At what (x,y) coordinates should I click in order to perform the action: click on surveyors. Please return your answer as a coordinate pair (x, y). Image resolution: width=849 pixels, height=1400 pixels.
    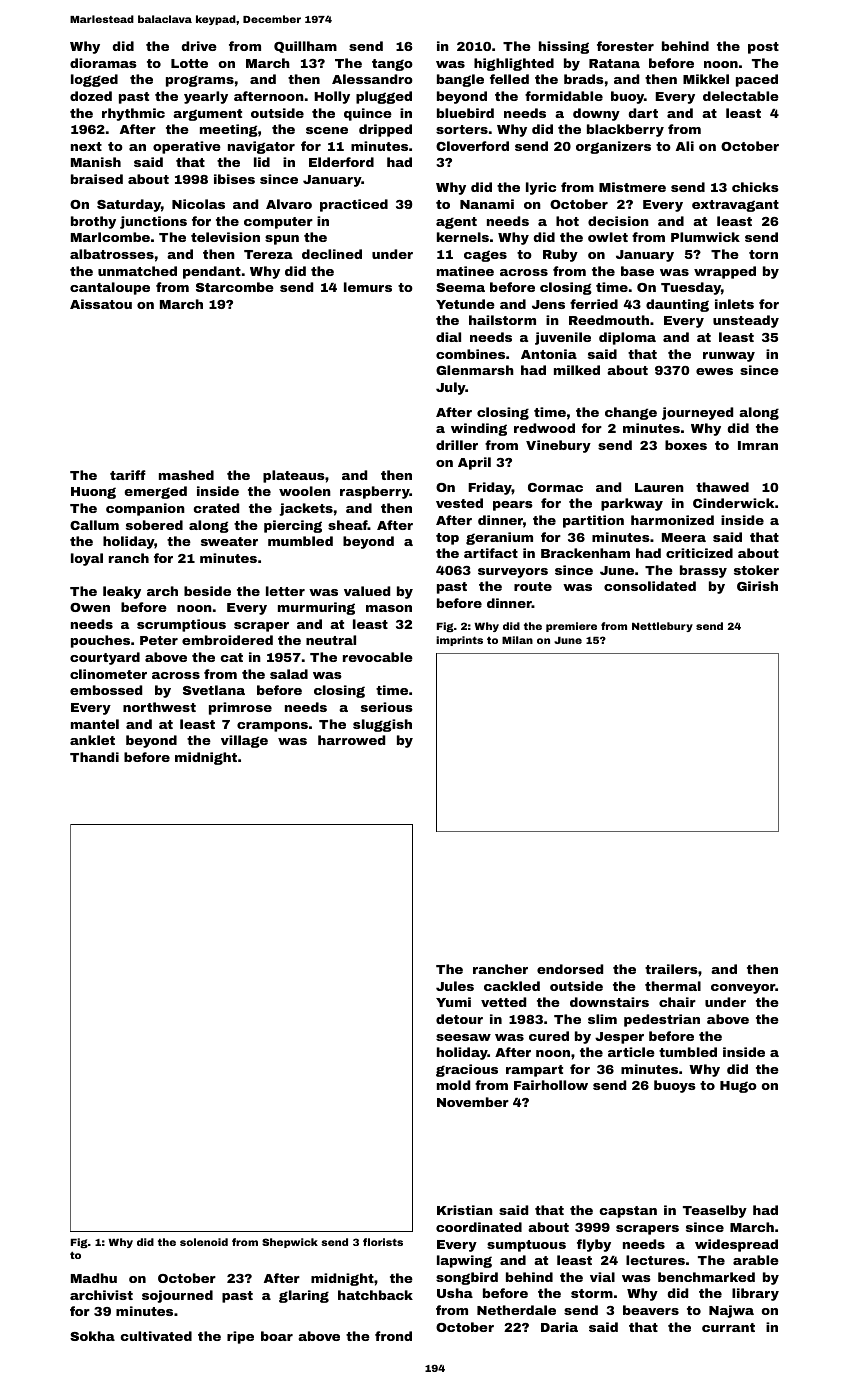
    Looking at the image, I should click on (513, 573).
